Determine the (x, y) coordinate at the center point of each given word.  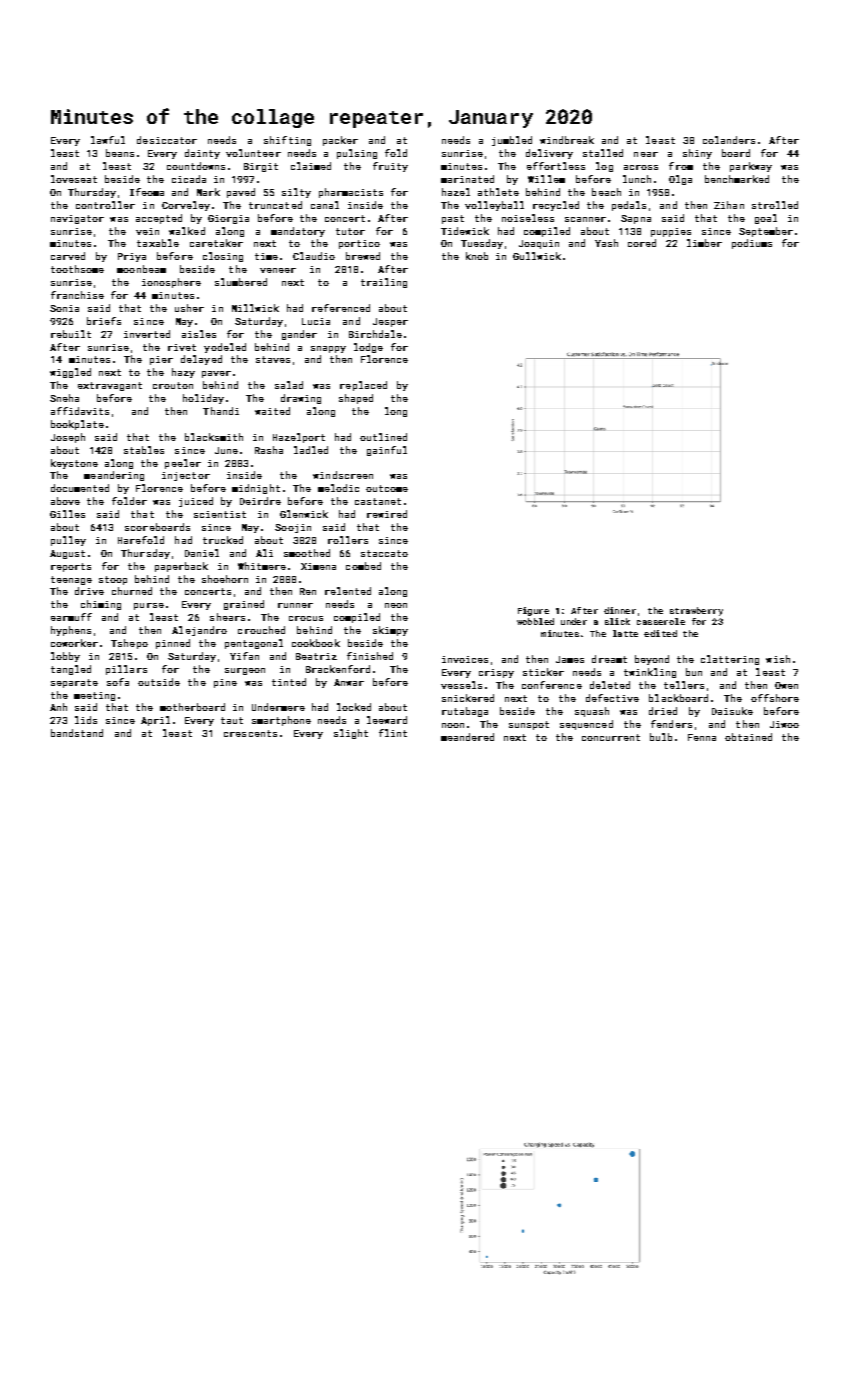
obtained (748, 737)
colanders (729, 140)
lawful (108, 140)
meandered (467, 737)
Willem (546, 179)
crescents (250, 733)
